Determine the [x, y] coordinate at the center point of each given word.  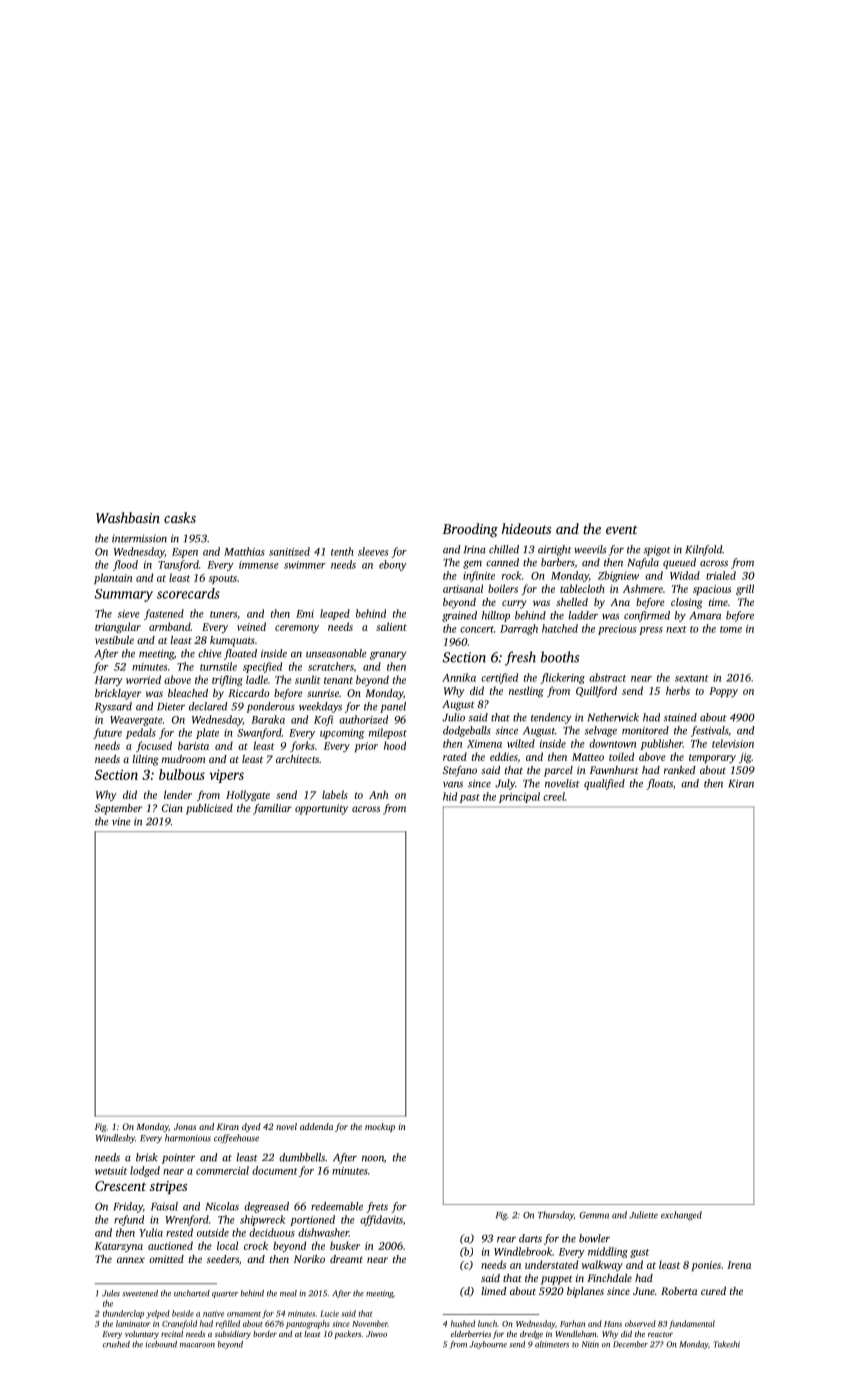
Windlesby [115, 1139]
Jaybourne [488, 1345]
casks [180, 517]
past [469, 798]
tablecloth [582, 588]
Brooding [470, 530]
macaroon [197, 1345]
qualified [604, 784]
